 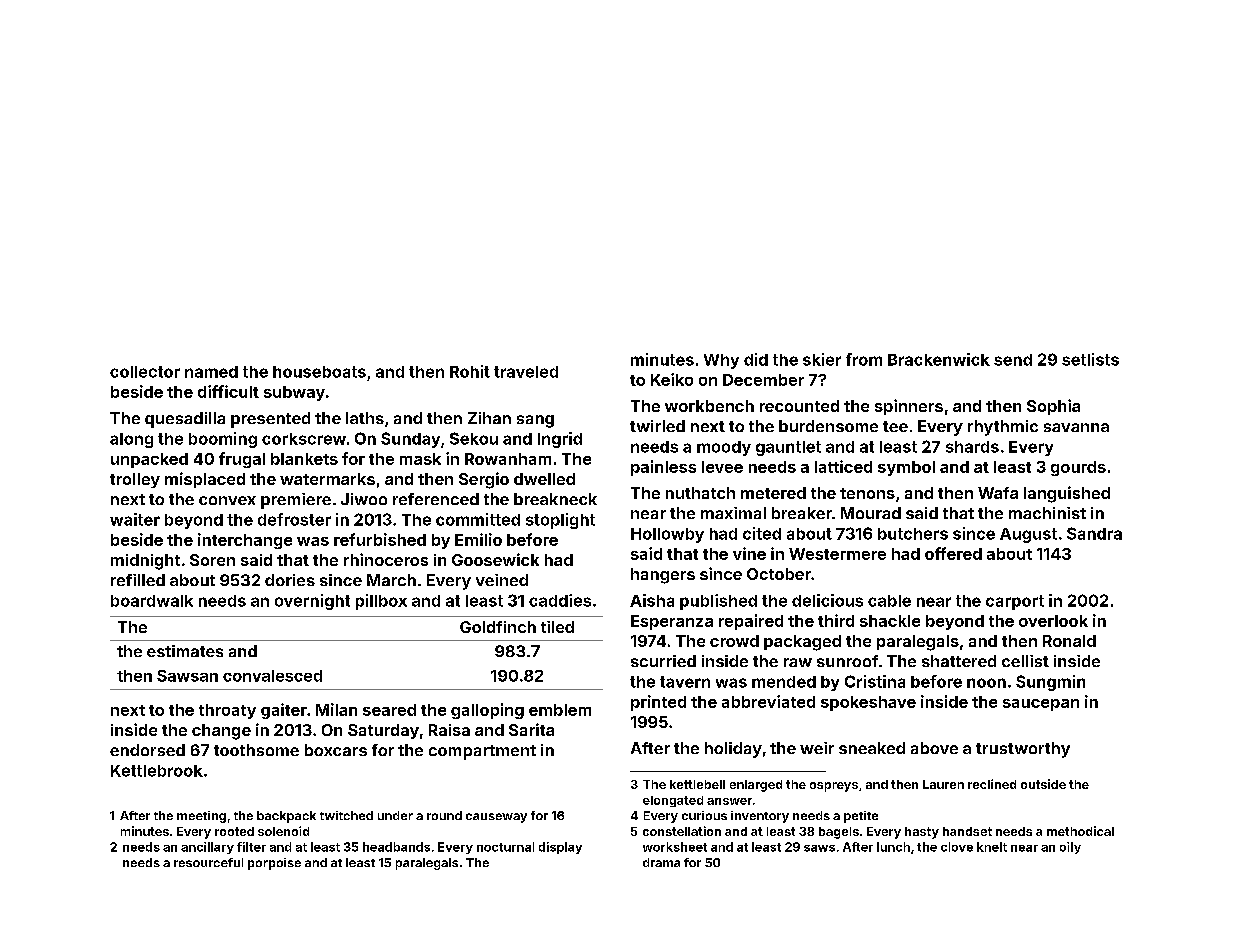 What do you see at coordinates (228, 391) in the document?
I see `difficult` at bounding box center [228, 391].
